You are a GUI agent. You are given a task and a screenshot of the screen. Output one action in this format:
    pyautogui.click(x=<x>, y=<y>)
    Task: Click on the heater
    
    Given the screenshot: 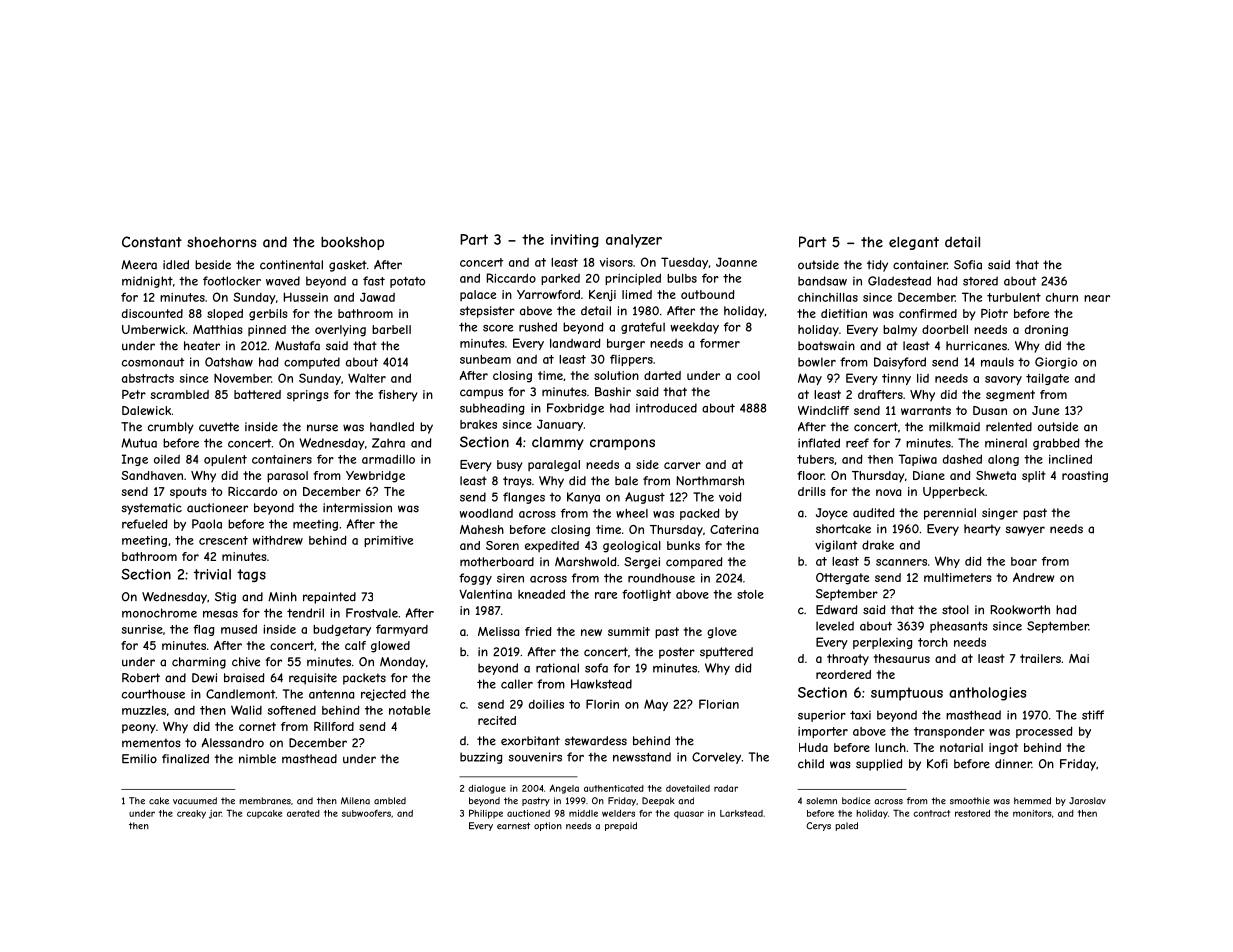 What is the action you would take?
    pyautogui.click(x=202, y=346)
